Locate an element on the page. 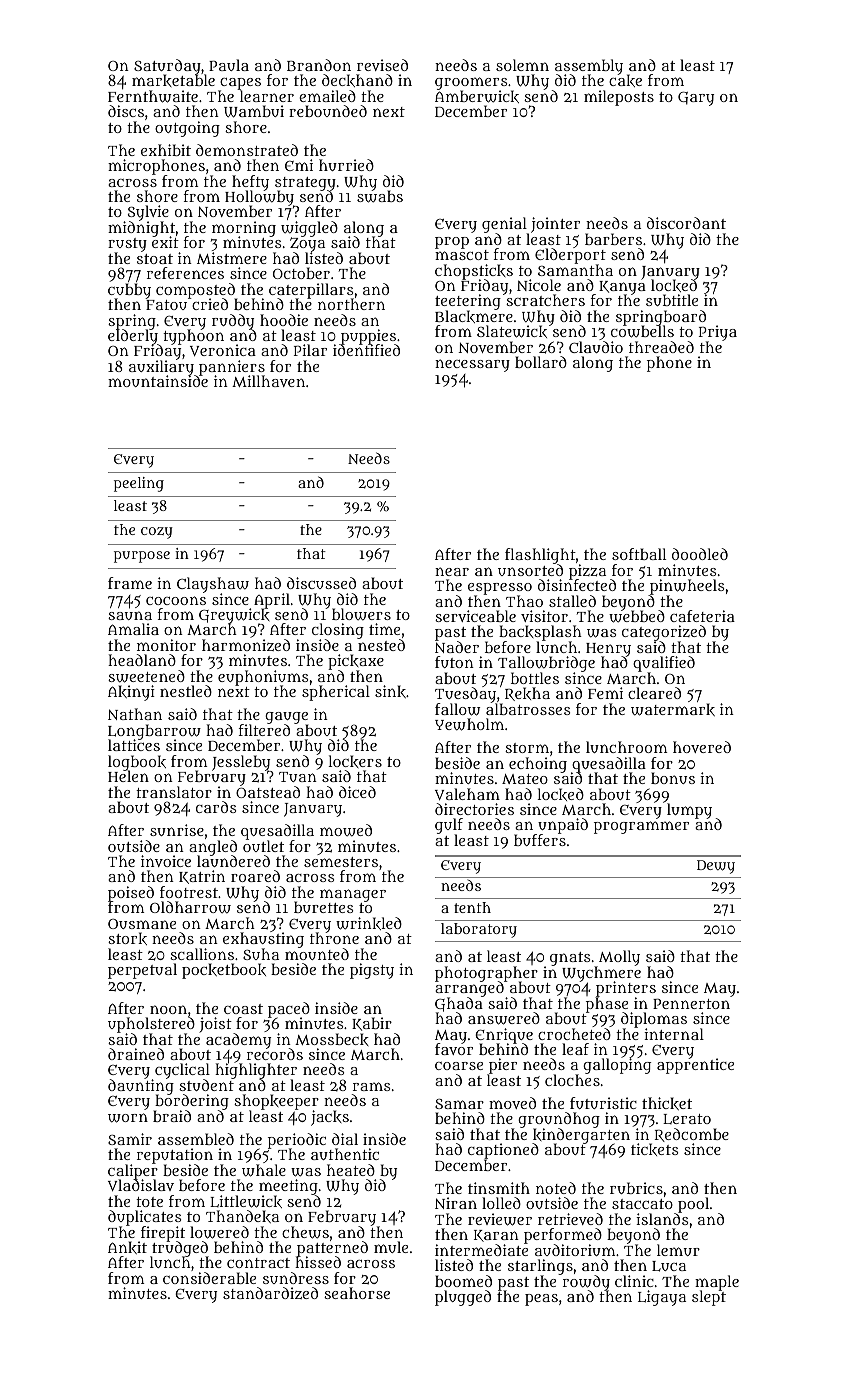 This page has width=849, height=1400. necessary is located at coordinates (472, 365).
